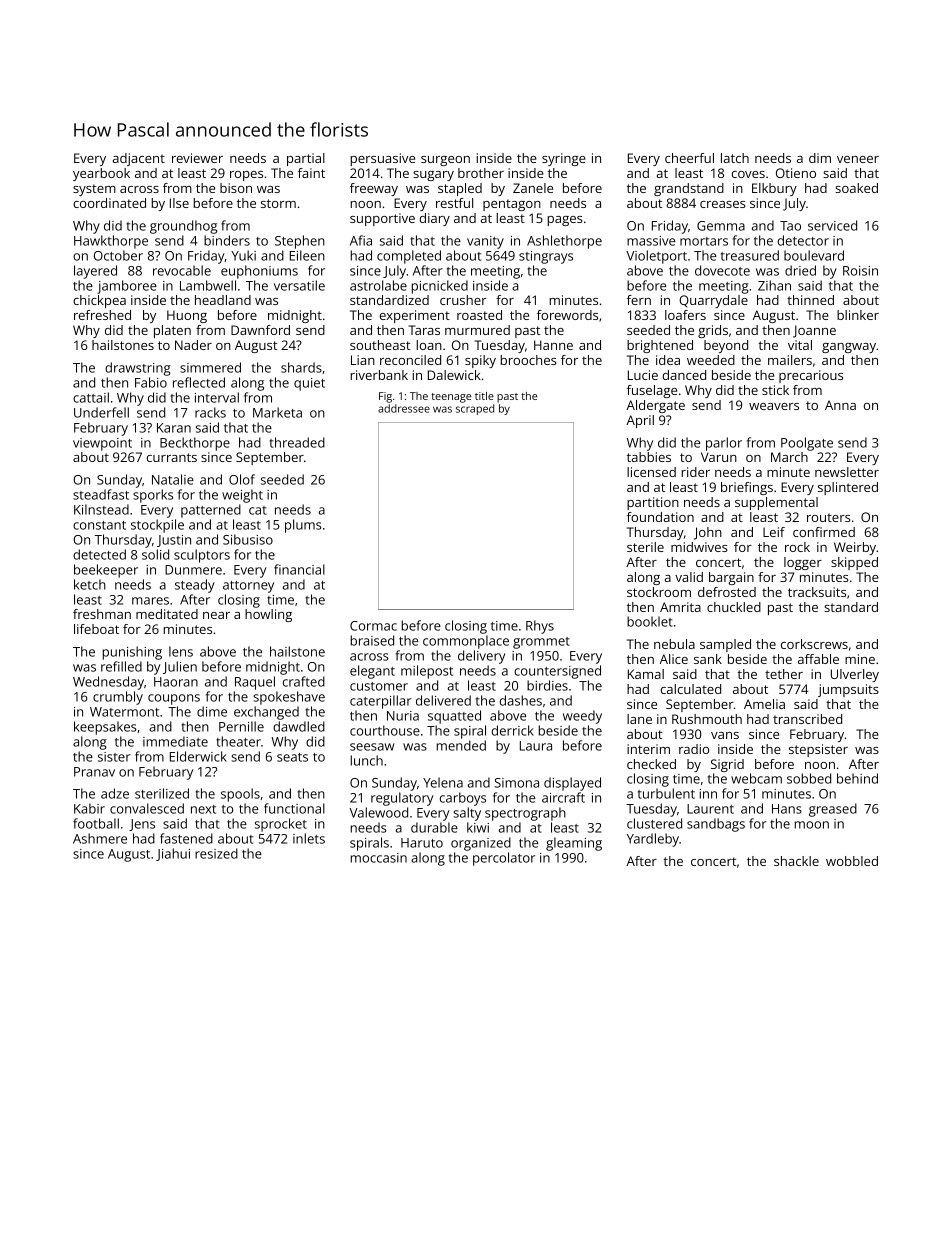 This image has width=952, height=1233. I want to click on Hawkthorpe, so click(111, 242).
